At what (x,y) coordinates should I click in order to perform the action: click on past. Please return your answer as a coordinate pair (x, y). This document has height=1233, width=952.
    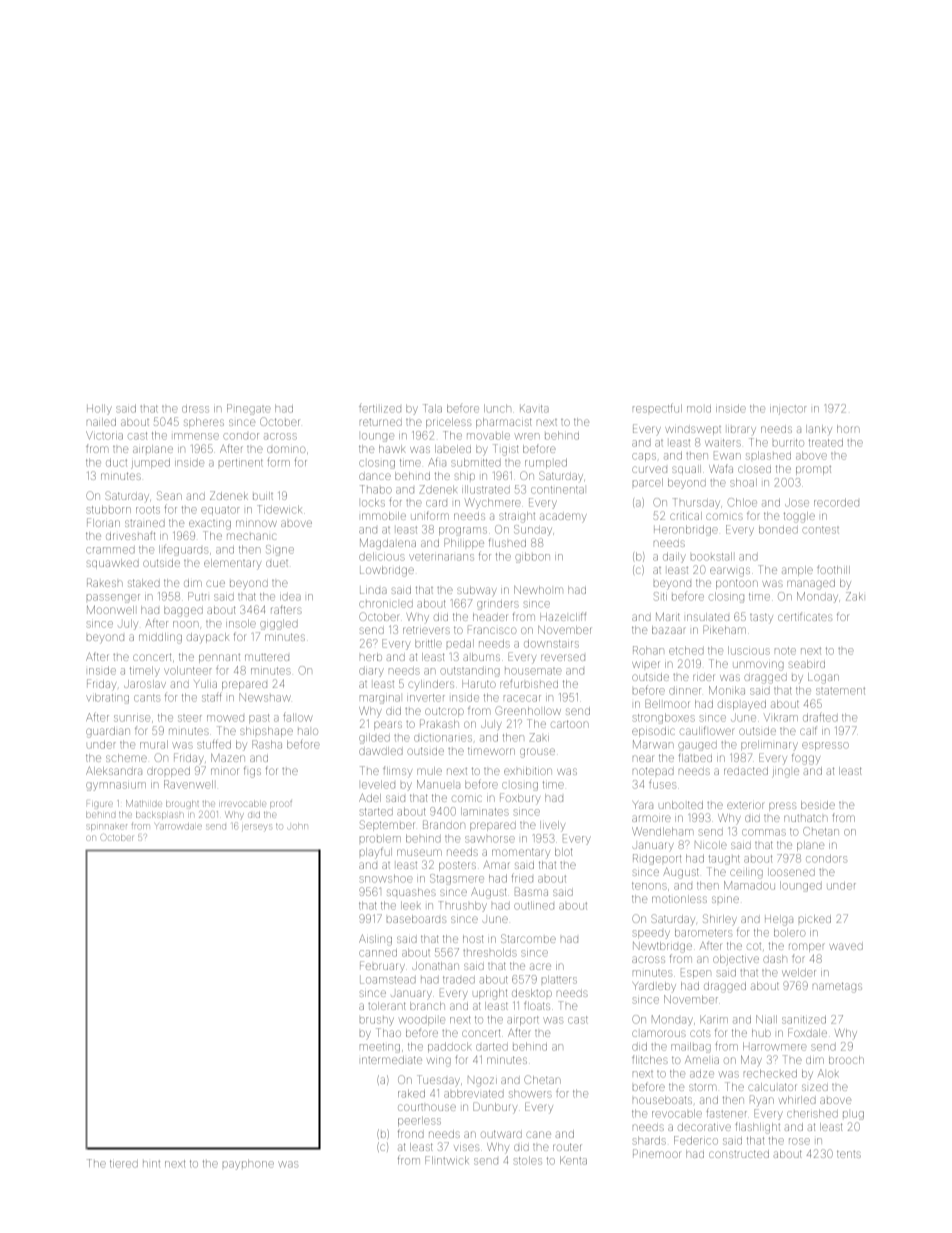
    Looking at the image, I should click on (259, 718).
